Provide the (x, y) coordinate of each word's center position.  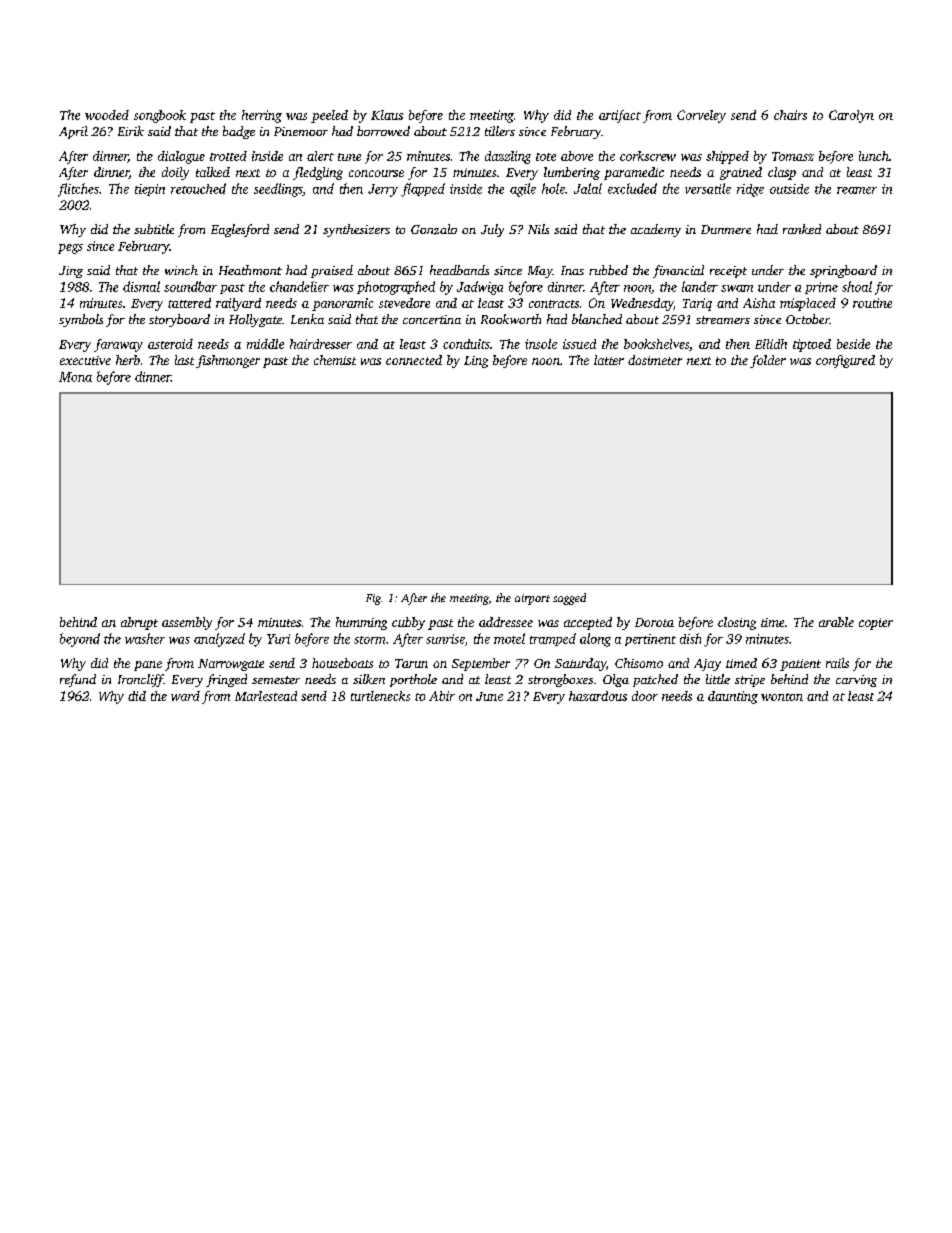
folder (768, 361)
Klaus (387, 115)
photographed (396, 288)
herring (262, 116)
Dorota (654, 622)
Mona (75, 377)
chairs (790, 115)
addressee (506, 622)
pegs (70, 249)
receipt (728, 272)
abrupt (139, 623)
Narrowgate (231, 665)
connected (414, 360)
